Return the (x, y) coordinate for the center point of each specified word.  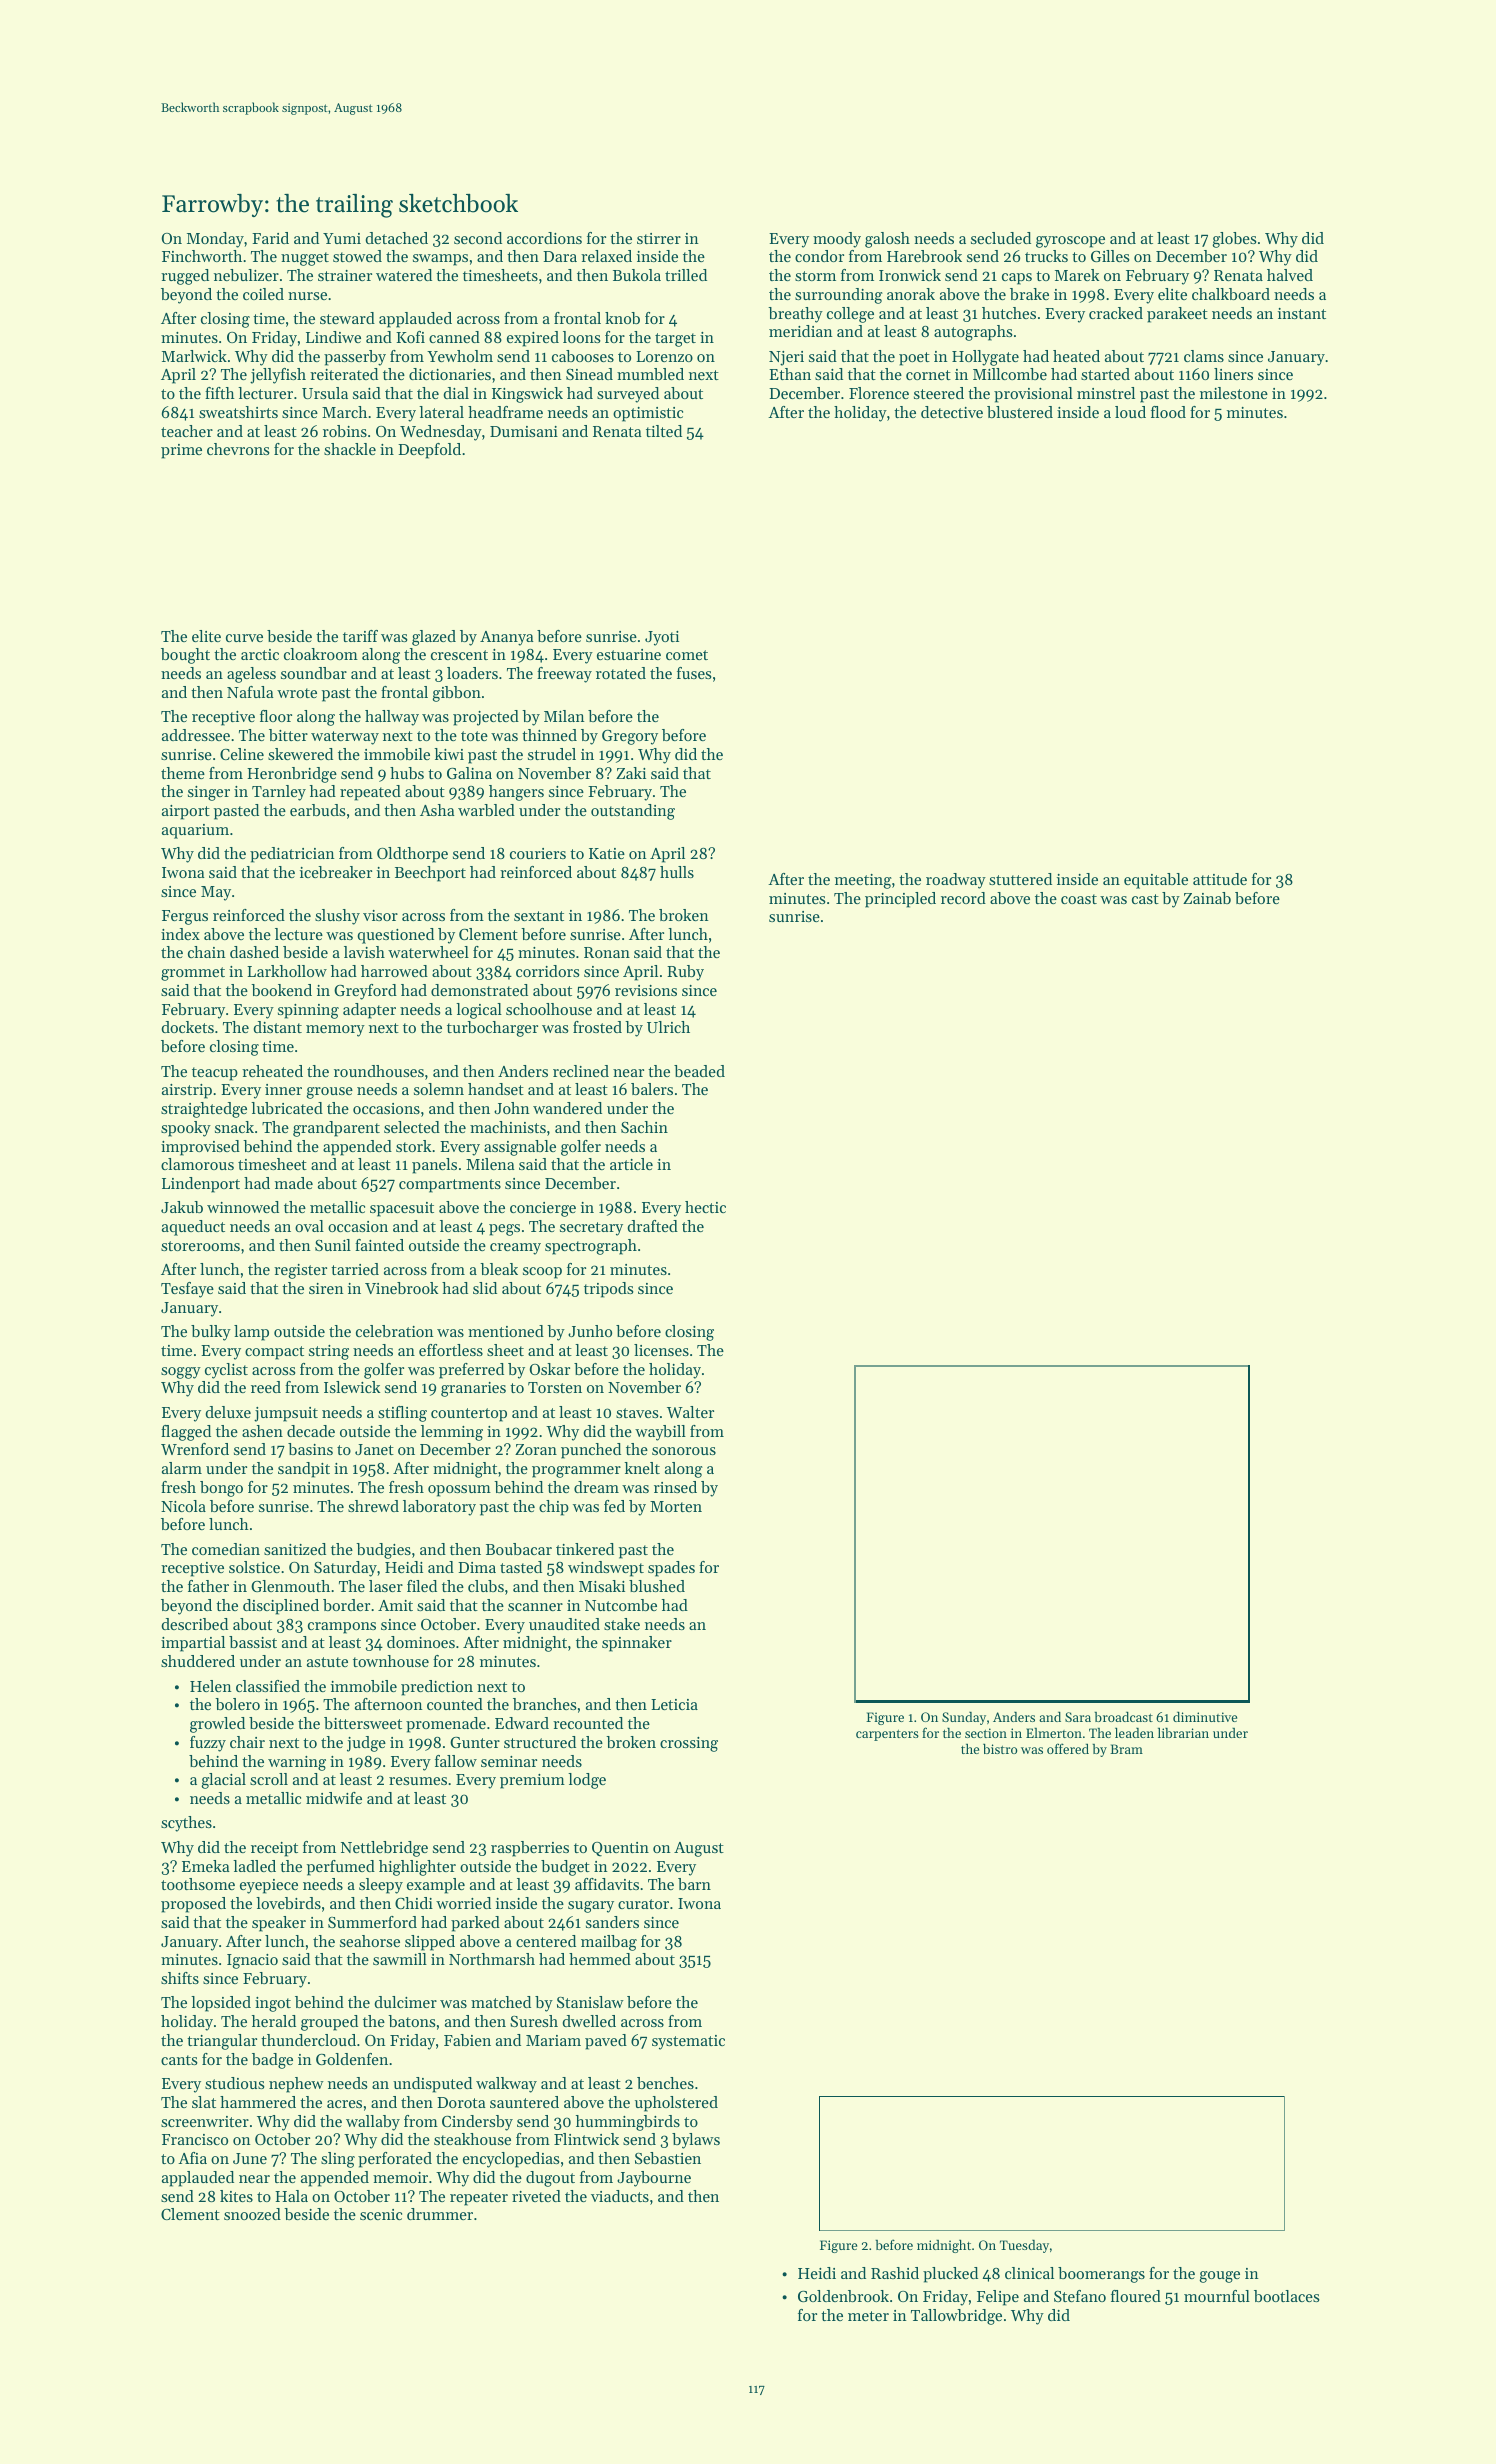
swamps (440, 260)
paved (606, 2042)
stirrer (659, 238)
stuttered (1020, 879)
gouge (1219, 2277)
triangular (222, 2042)
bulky (211, 1333)
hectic (705, 1207)
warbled (486, 810)
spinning (308, 1011)
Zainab (1207, 898)
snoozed (252, 2214)
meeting (863, 881)
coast (1079, 899)
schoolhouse (549, 1009)
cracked (1116, 313)
